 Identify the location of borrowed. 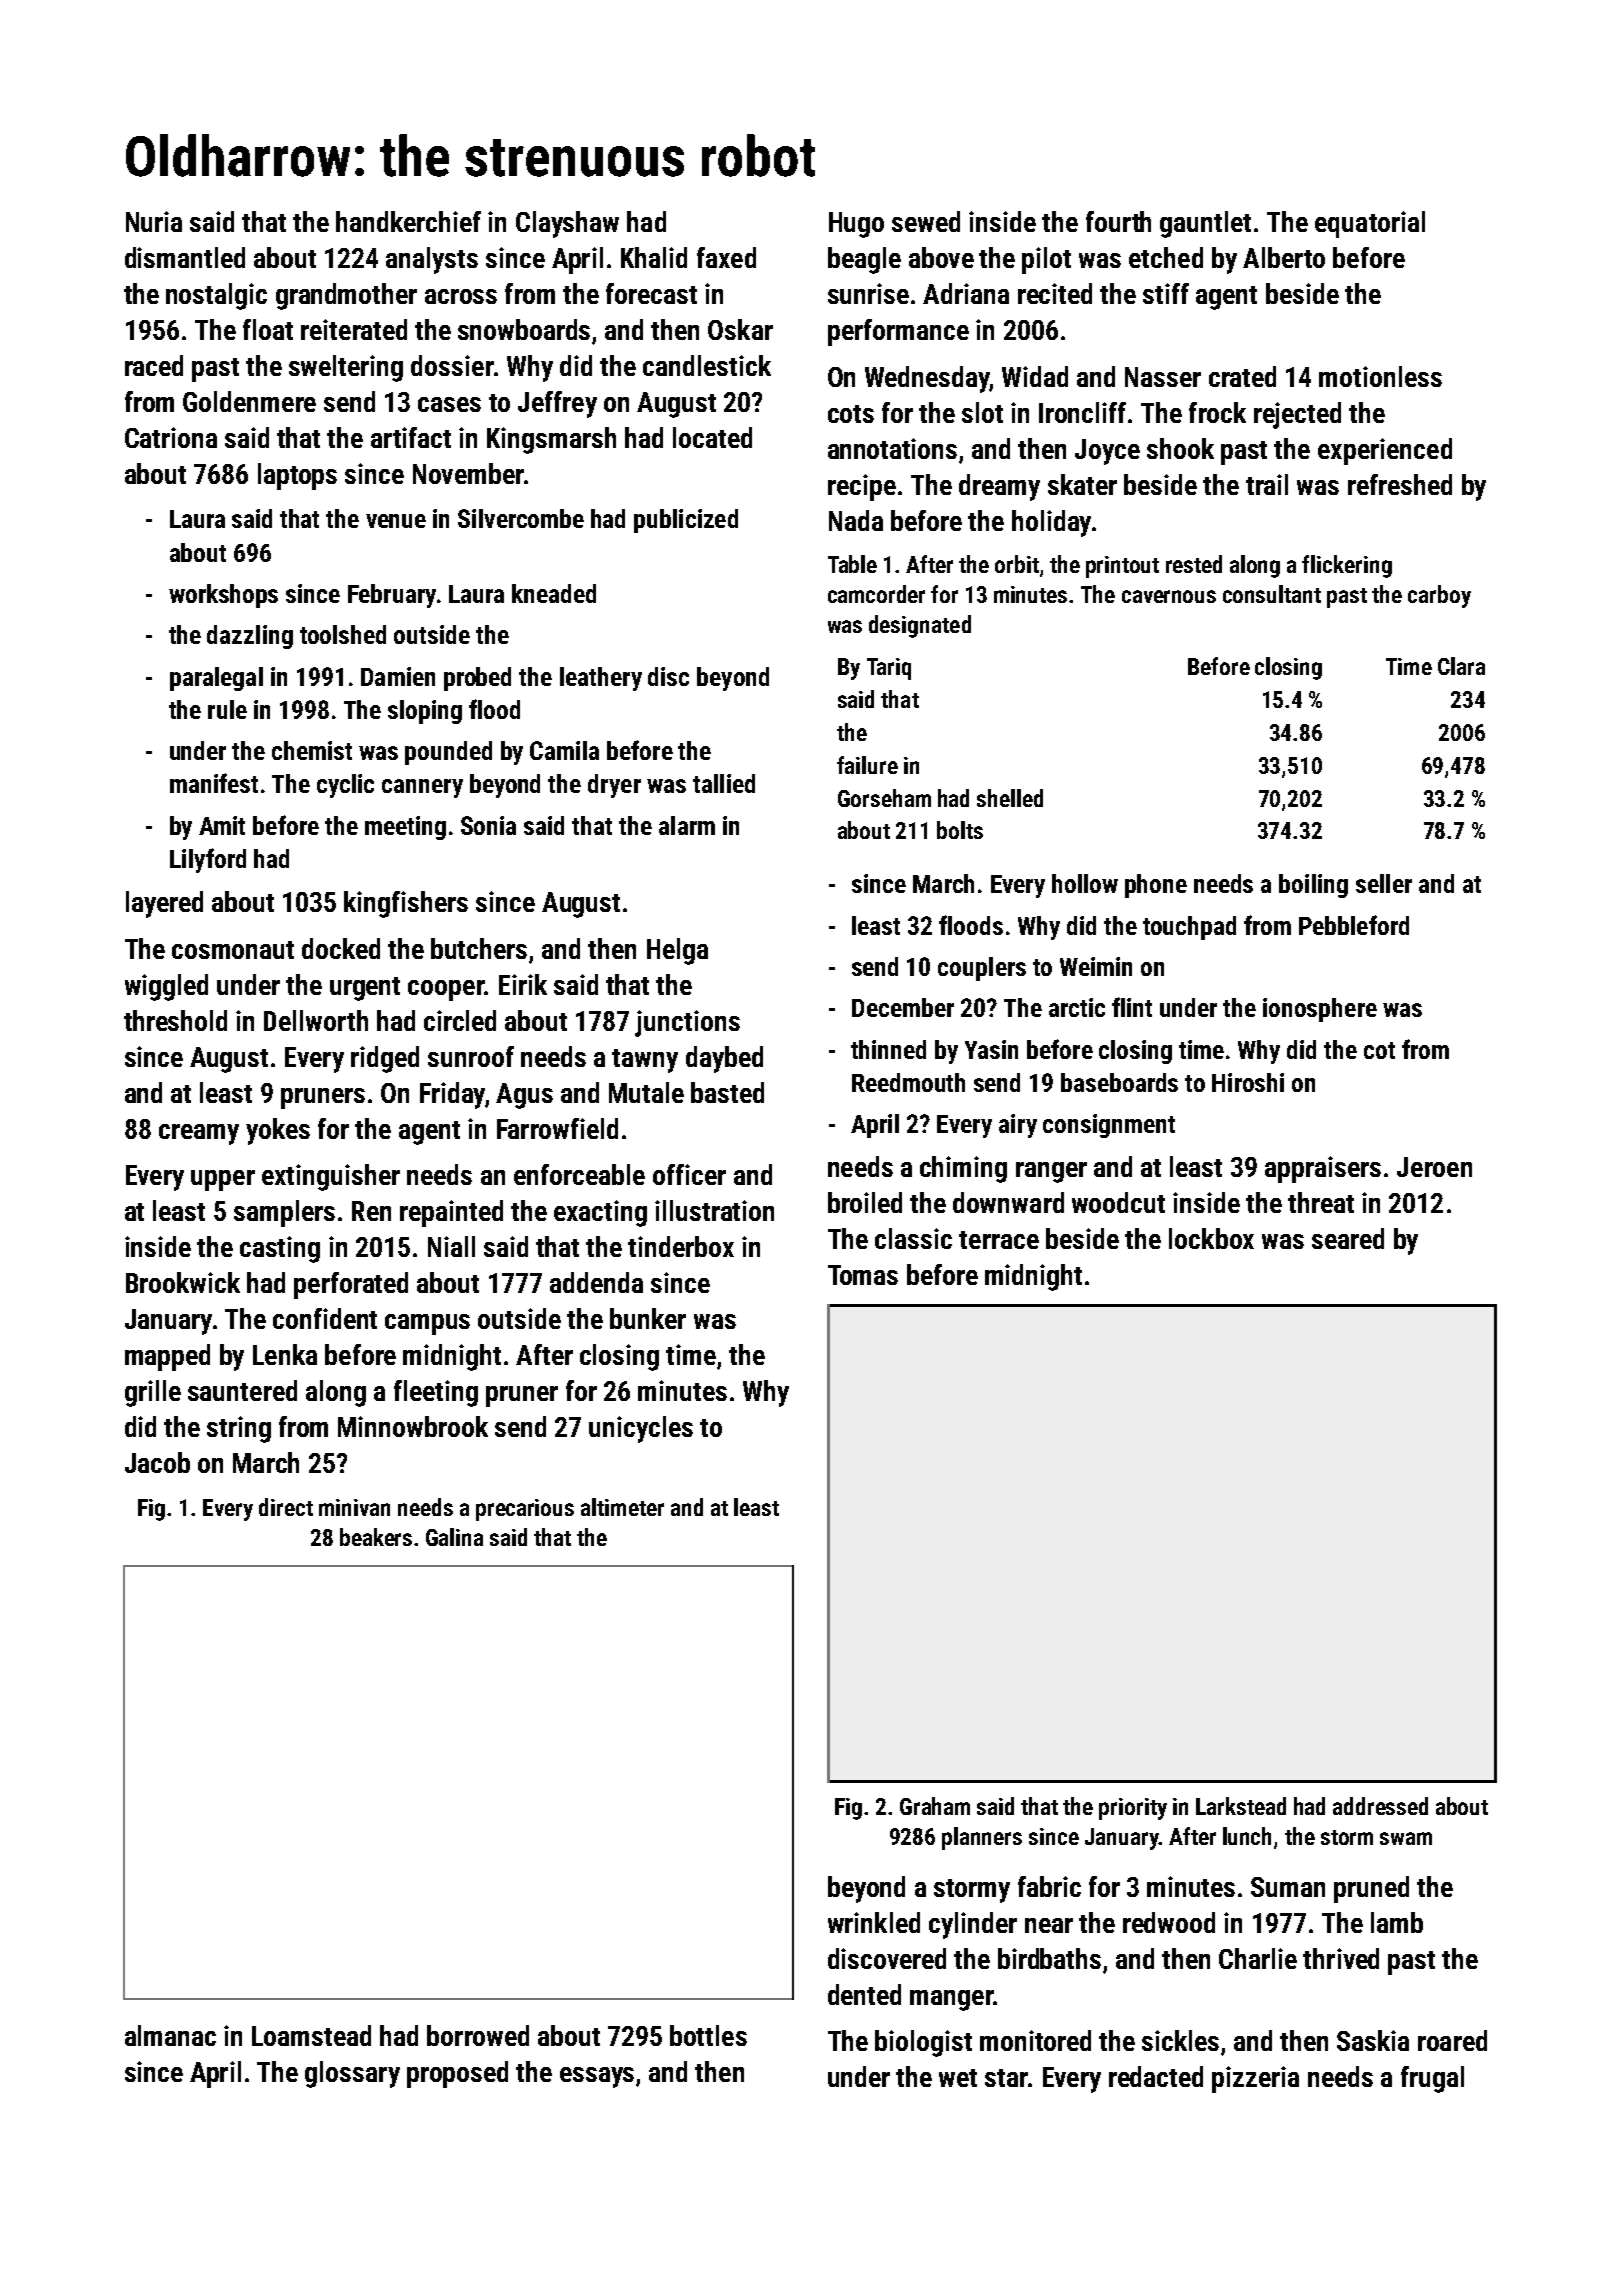
(478, 2035).
